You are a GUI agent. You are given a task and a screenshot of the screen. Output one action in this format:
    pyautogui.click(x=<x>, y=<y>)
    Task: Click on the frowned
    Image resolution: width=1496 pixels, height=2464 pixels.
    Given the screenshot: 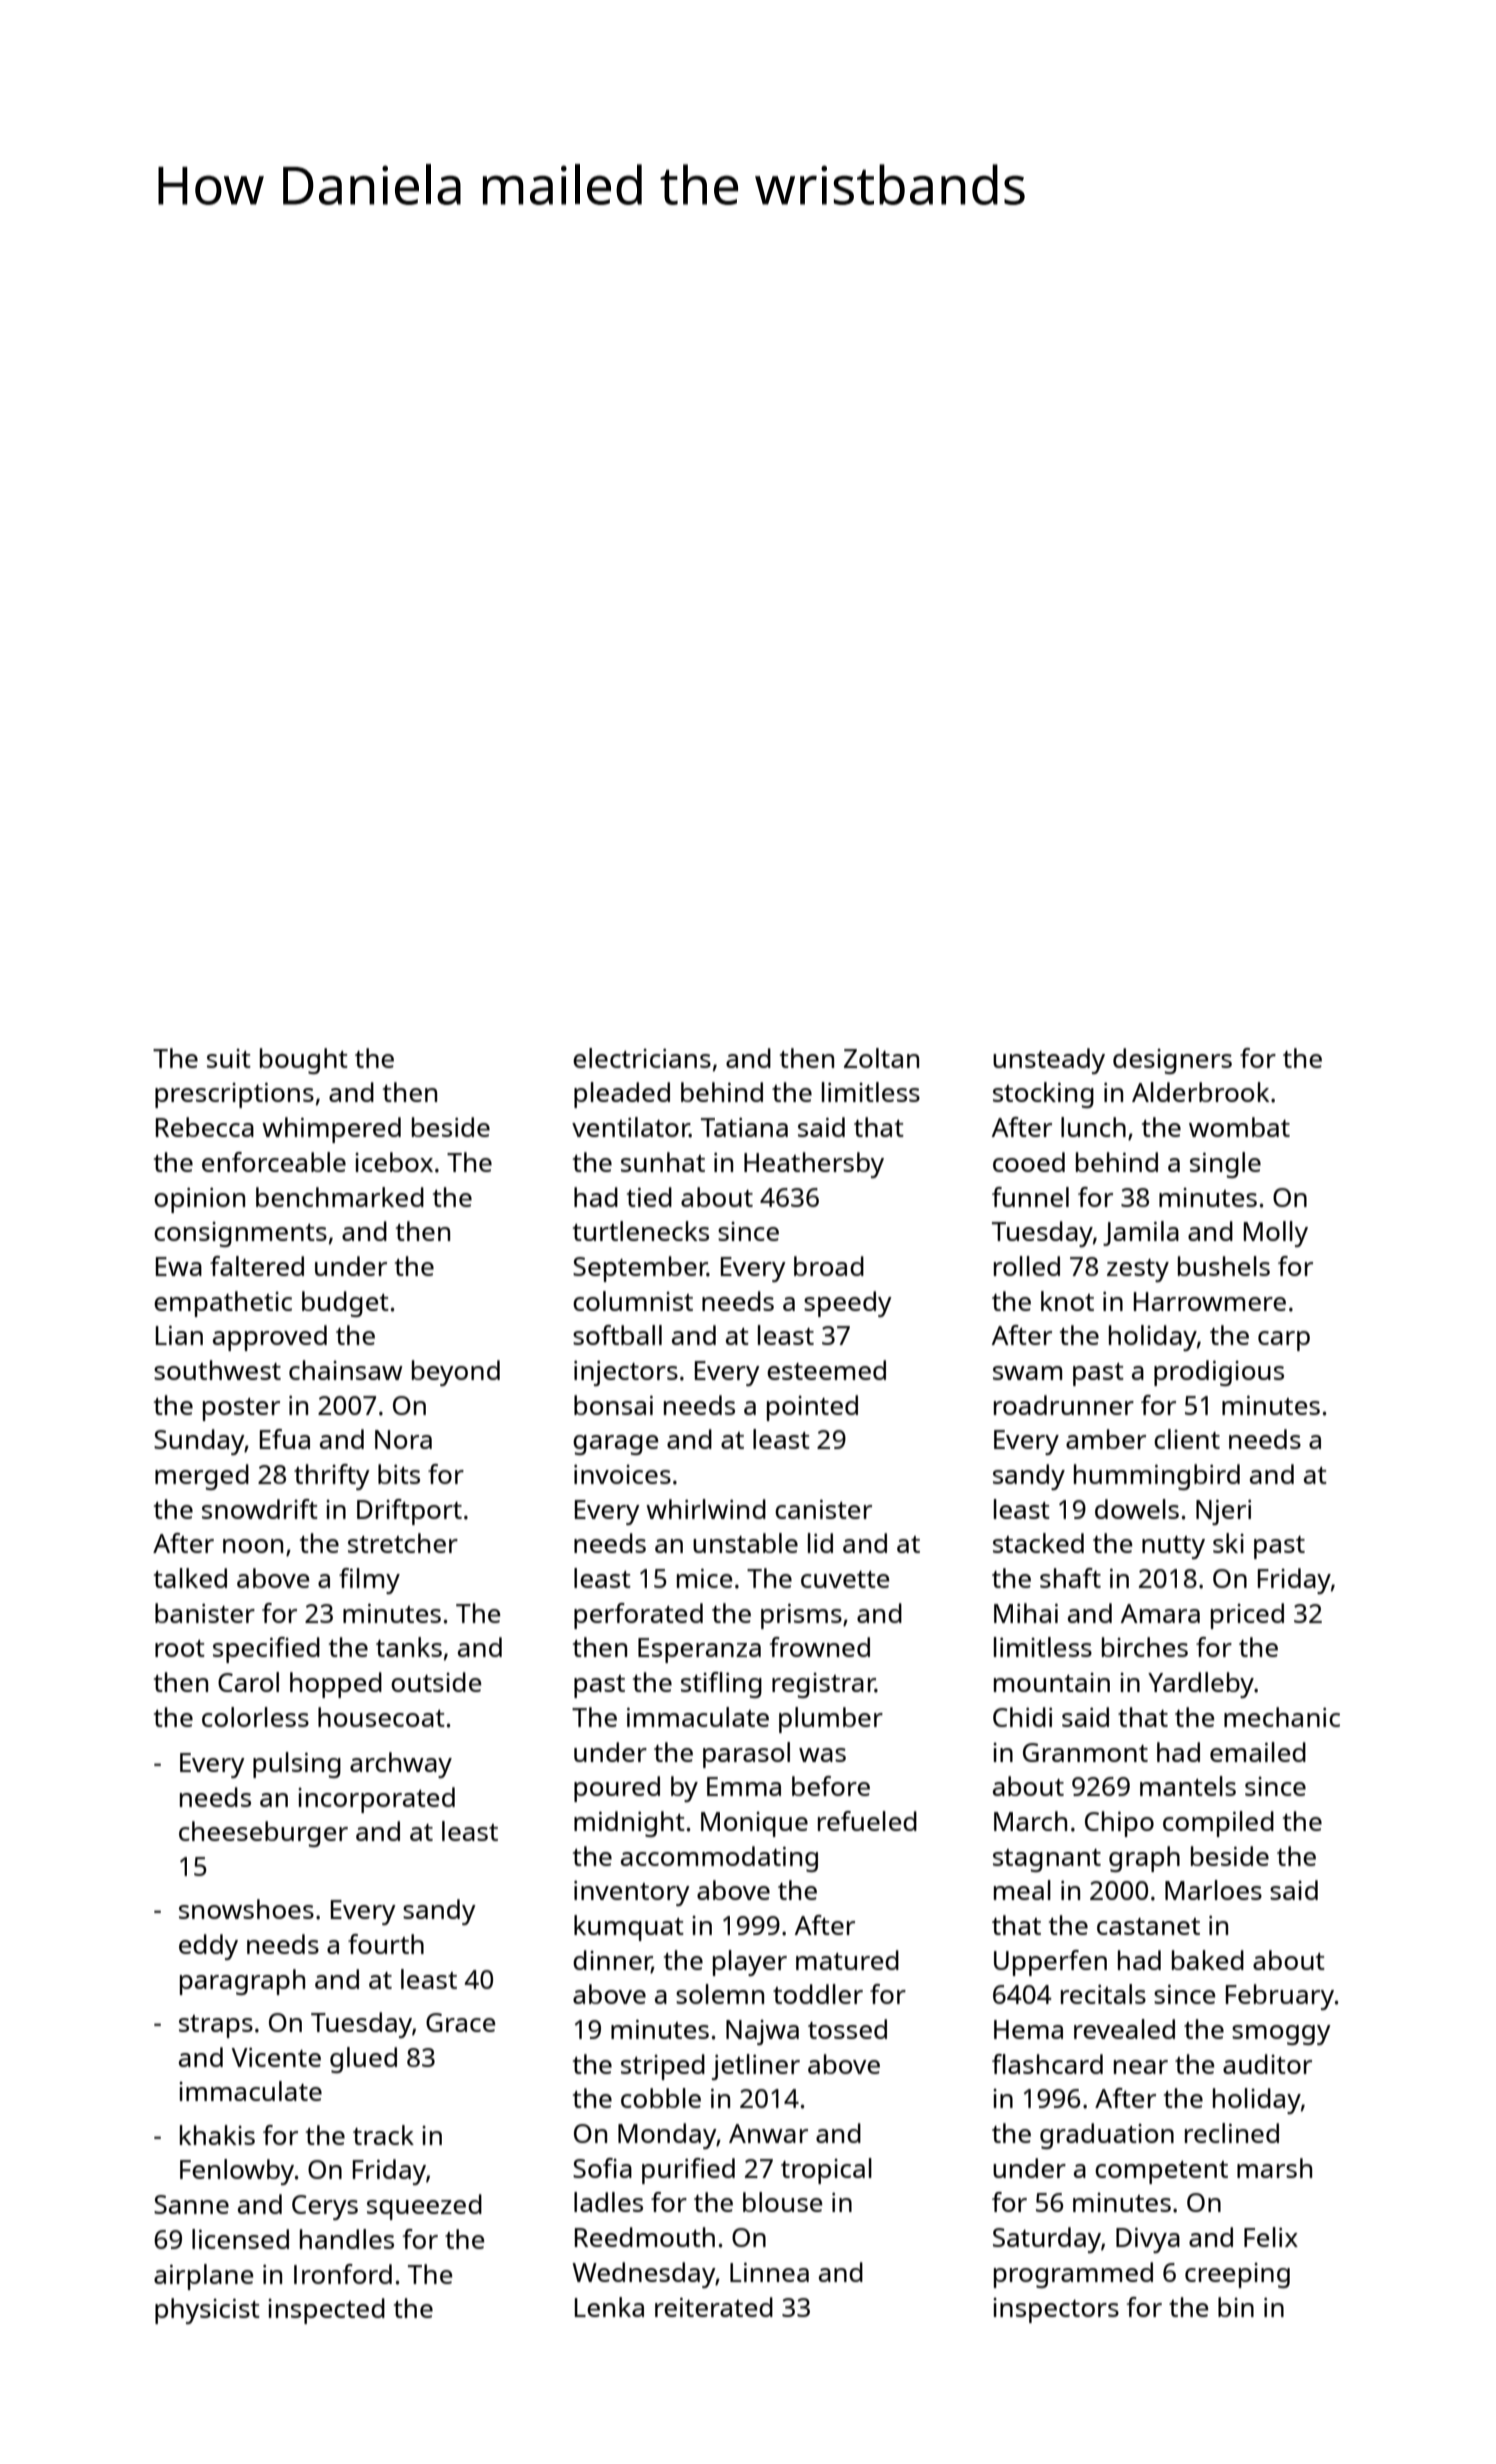 What is the action you would take?
    pyautogui.click(x=820, y=1647)
